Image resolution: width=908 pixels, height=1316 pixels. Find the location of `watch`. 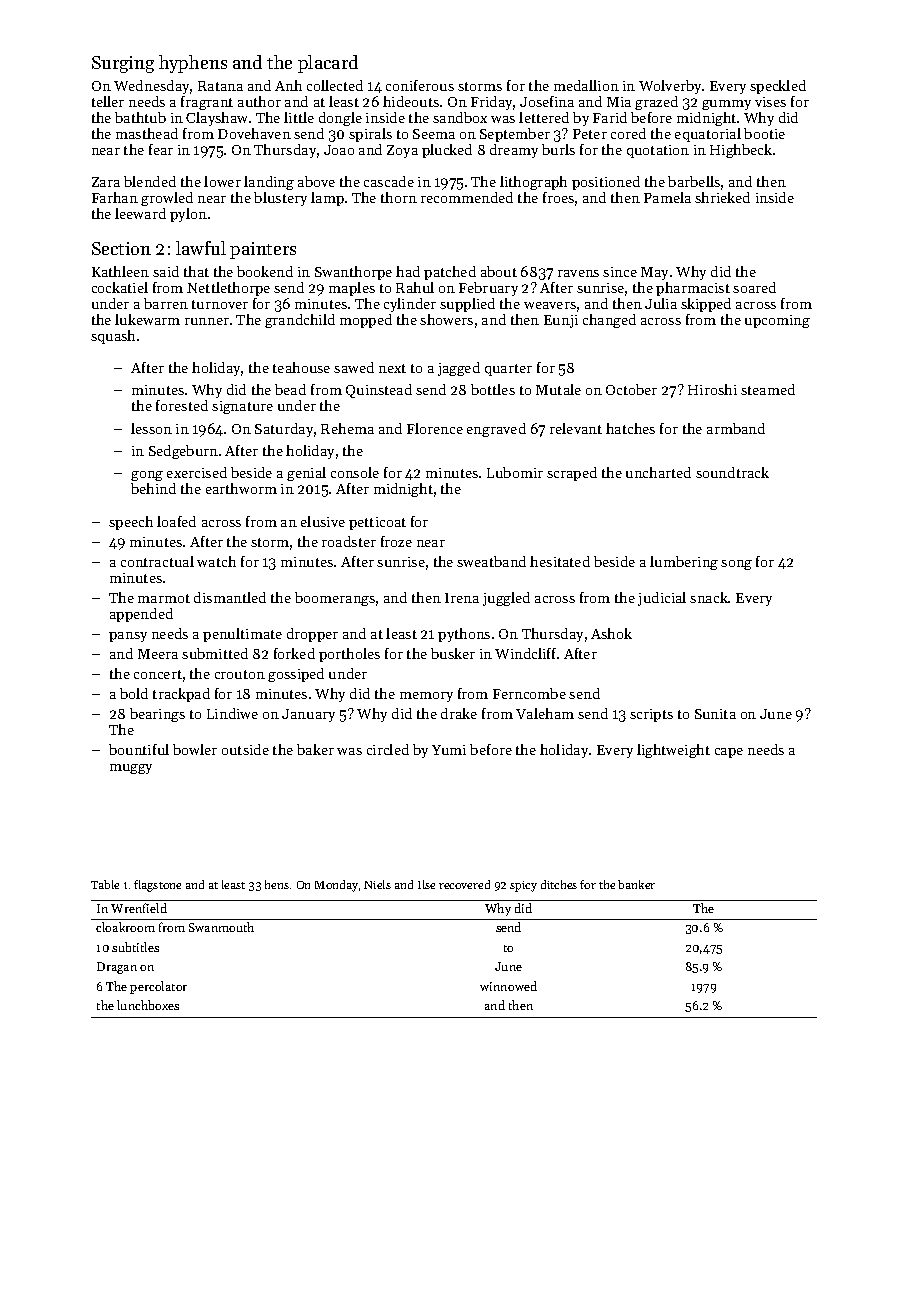

watch is located at coordinates (216, 561).
